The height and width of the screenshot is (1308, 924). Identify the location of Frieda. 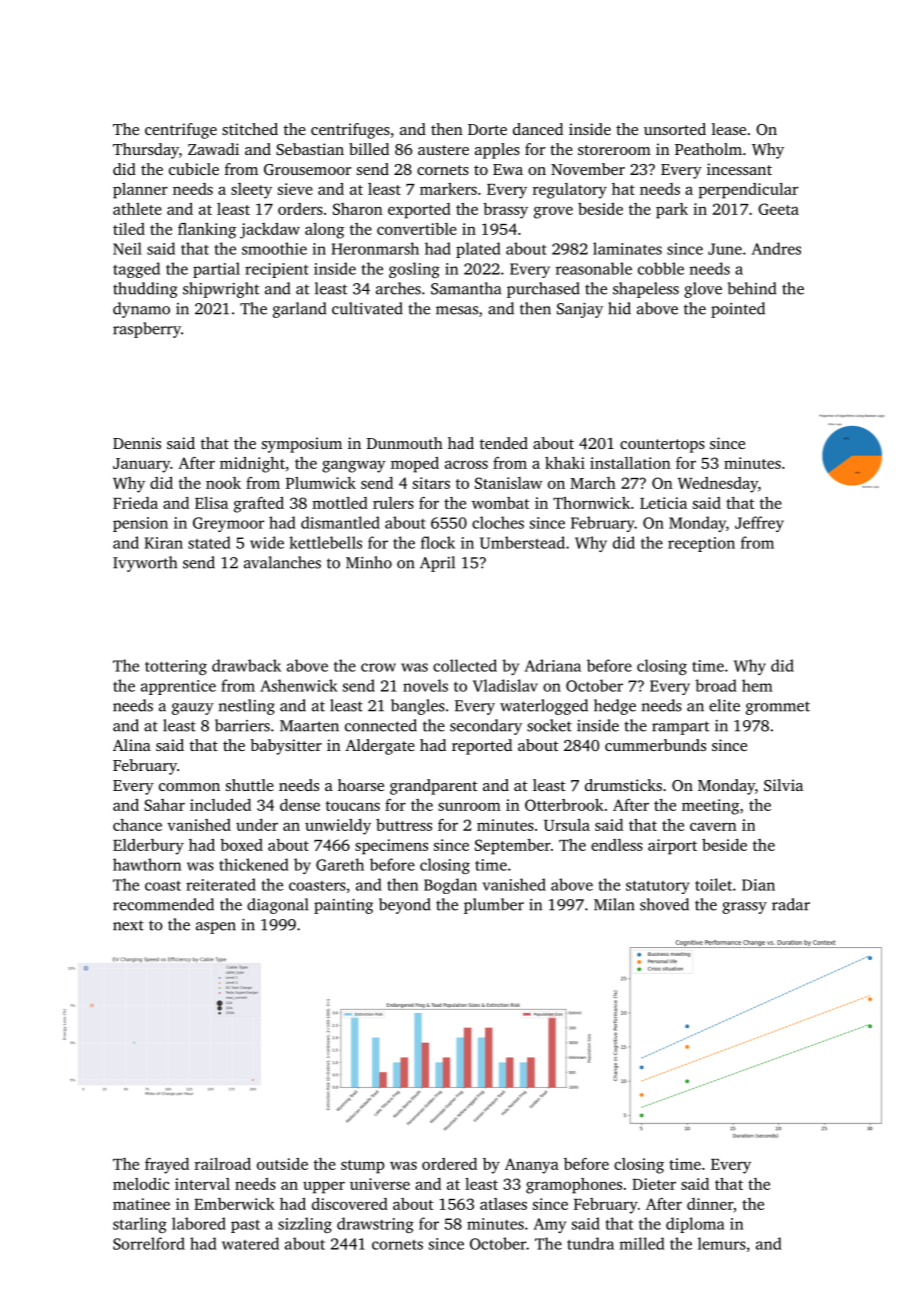
(135, 503).
